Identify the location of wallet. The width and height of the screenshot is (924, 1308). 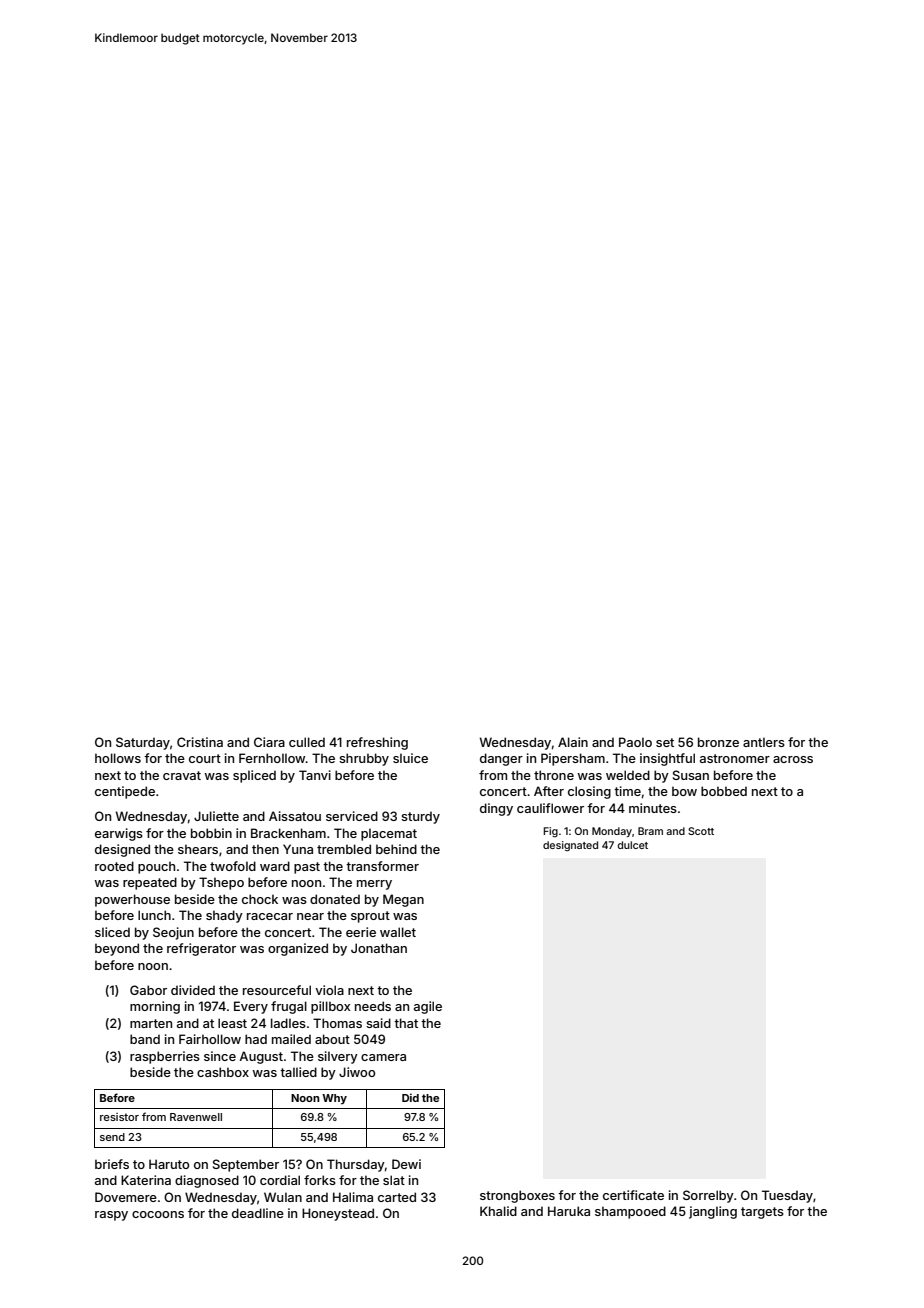
(398, 932).
